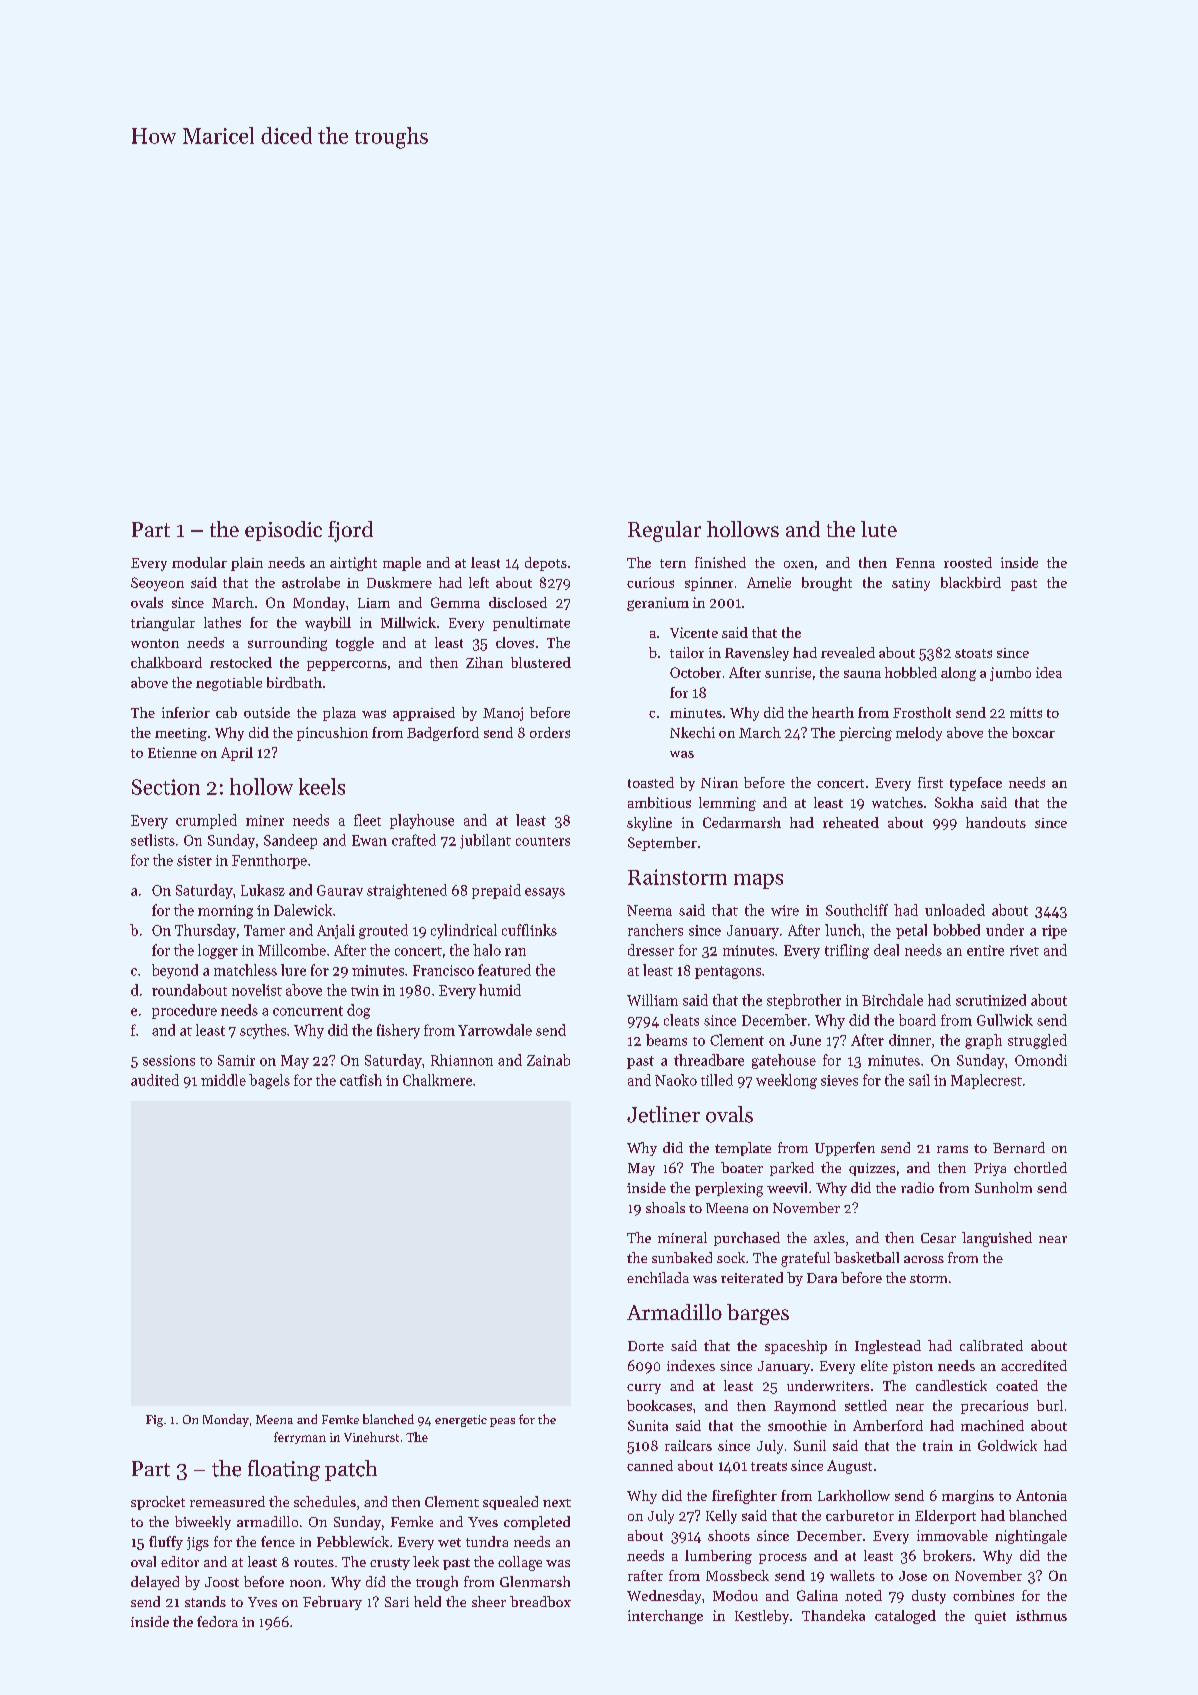  Describe the element at coordinates (692, 732) in the page. I see `Nkechi` at that location.
